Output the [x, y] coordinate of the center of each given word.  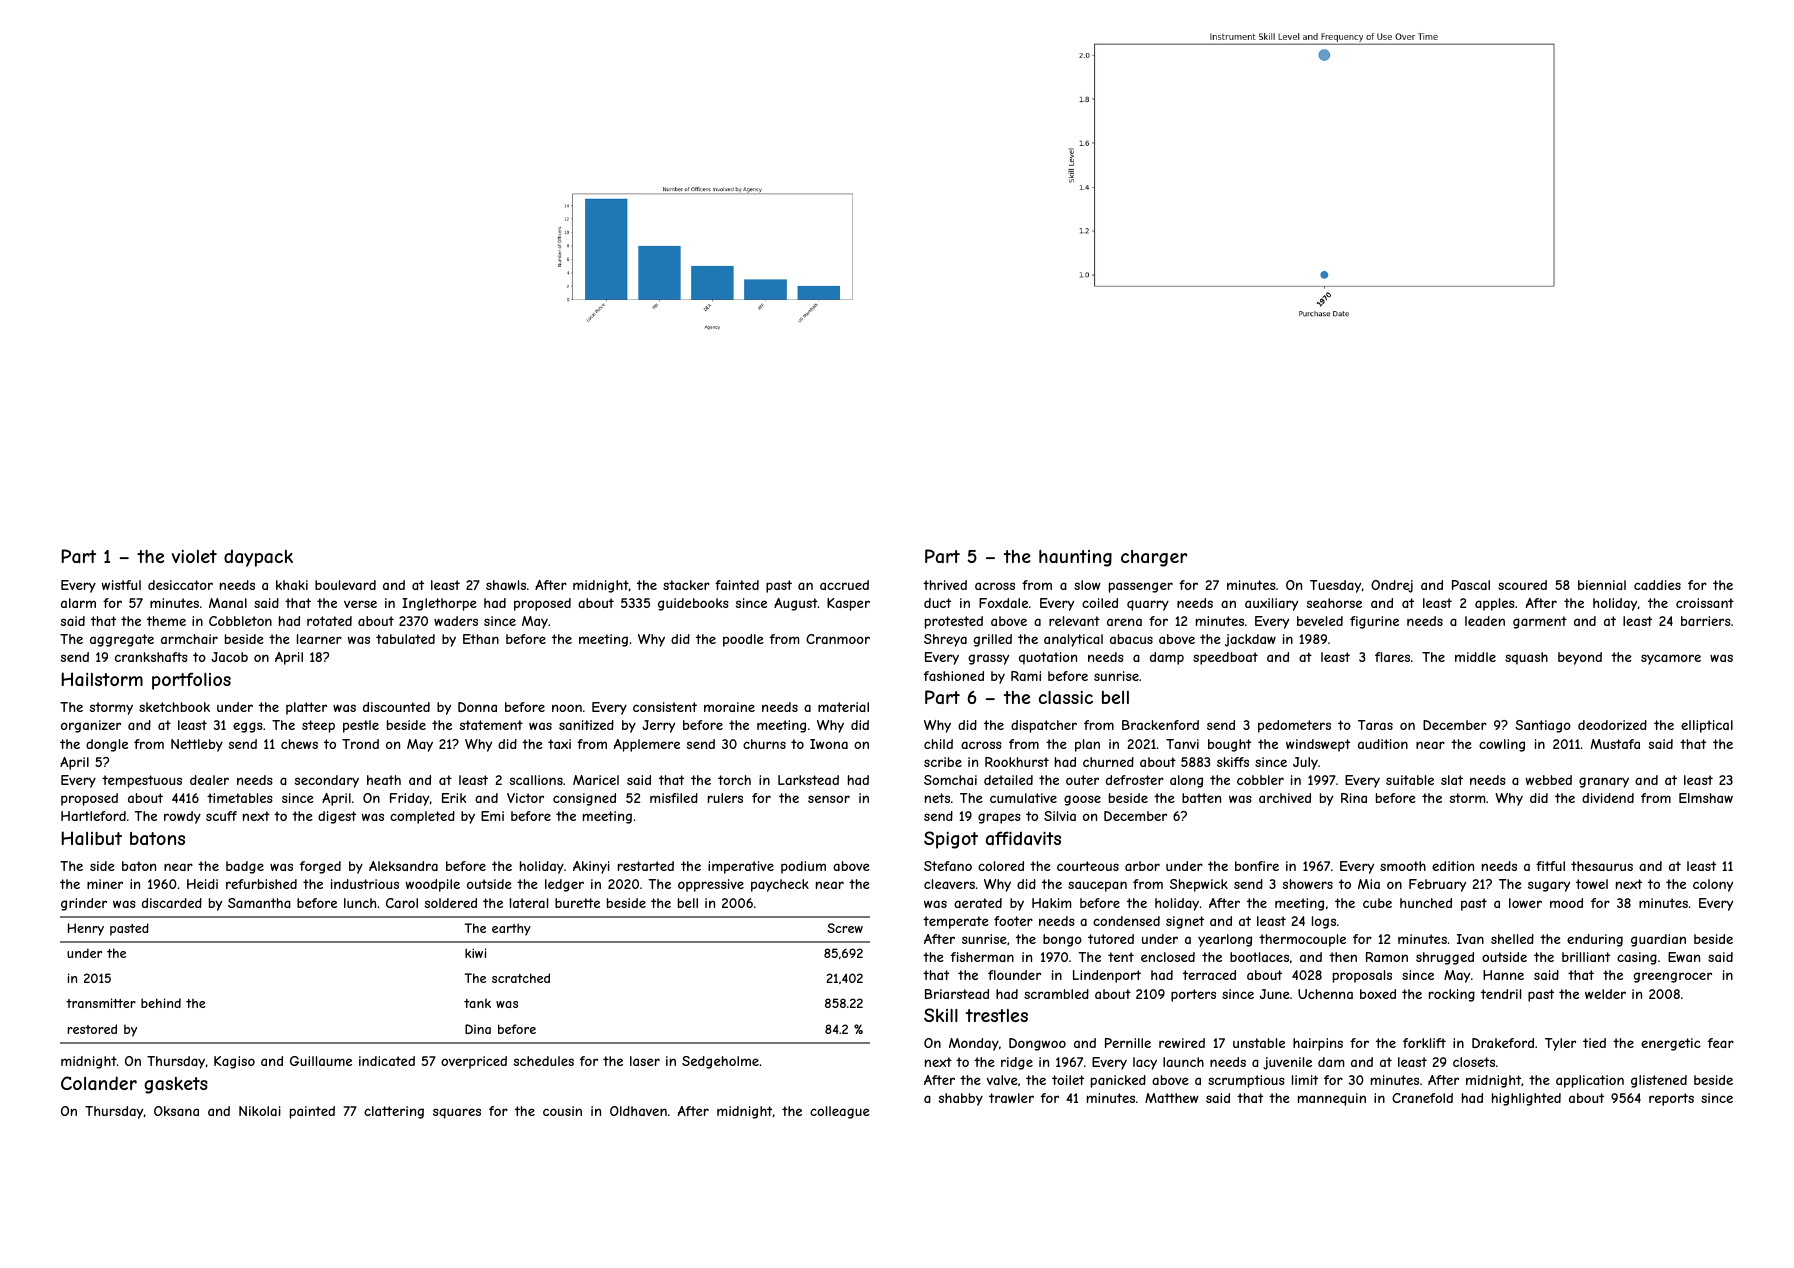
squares [457, 1113]
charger [1154, 558]
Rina [1354, 798]
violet [194, 556]
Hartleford [93, 816]
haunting [1075, 558]
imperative [741, 867]
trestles [997, 1015]
